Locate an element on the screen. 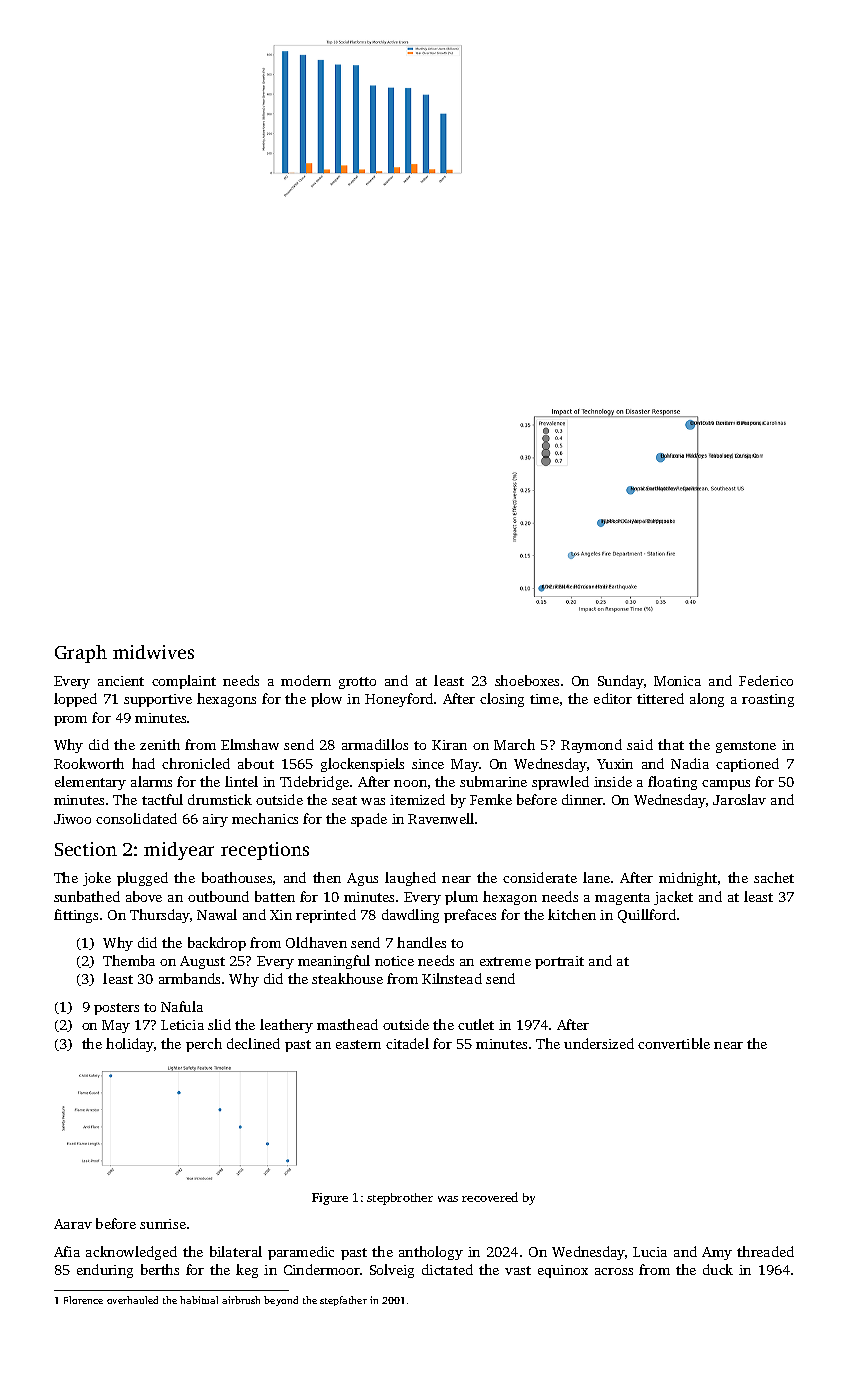 The width and height of the screenshot is (849, 1400). Kilnstead is located at coordinates (452, 978).
